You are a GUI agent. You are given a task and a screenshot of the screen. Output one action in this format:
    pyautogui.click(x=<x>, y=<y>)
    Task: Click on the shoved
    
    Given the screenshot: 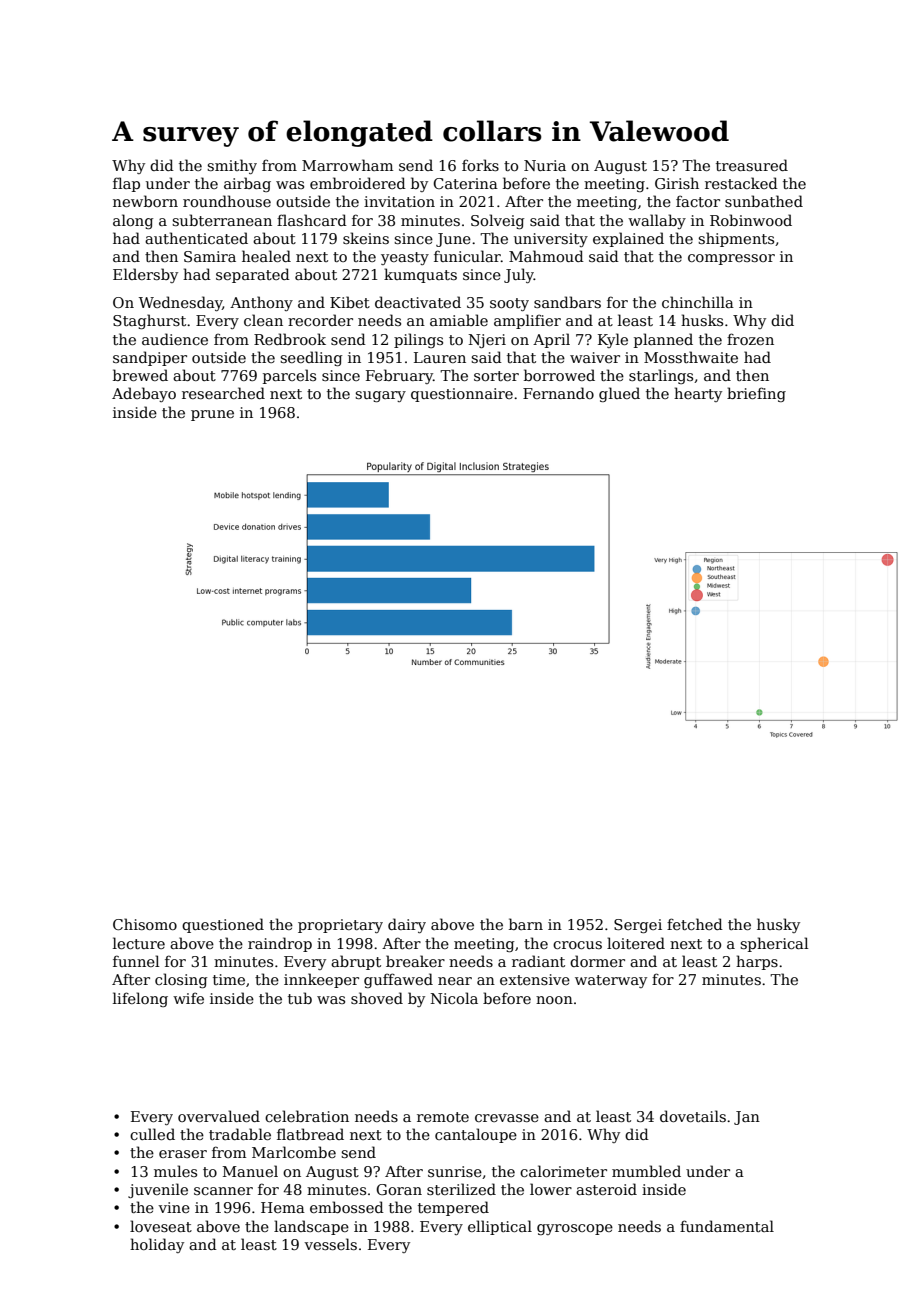 What is the action you would take?
    pyautogui.click(x=377, y=998)
